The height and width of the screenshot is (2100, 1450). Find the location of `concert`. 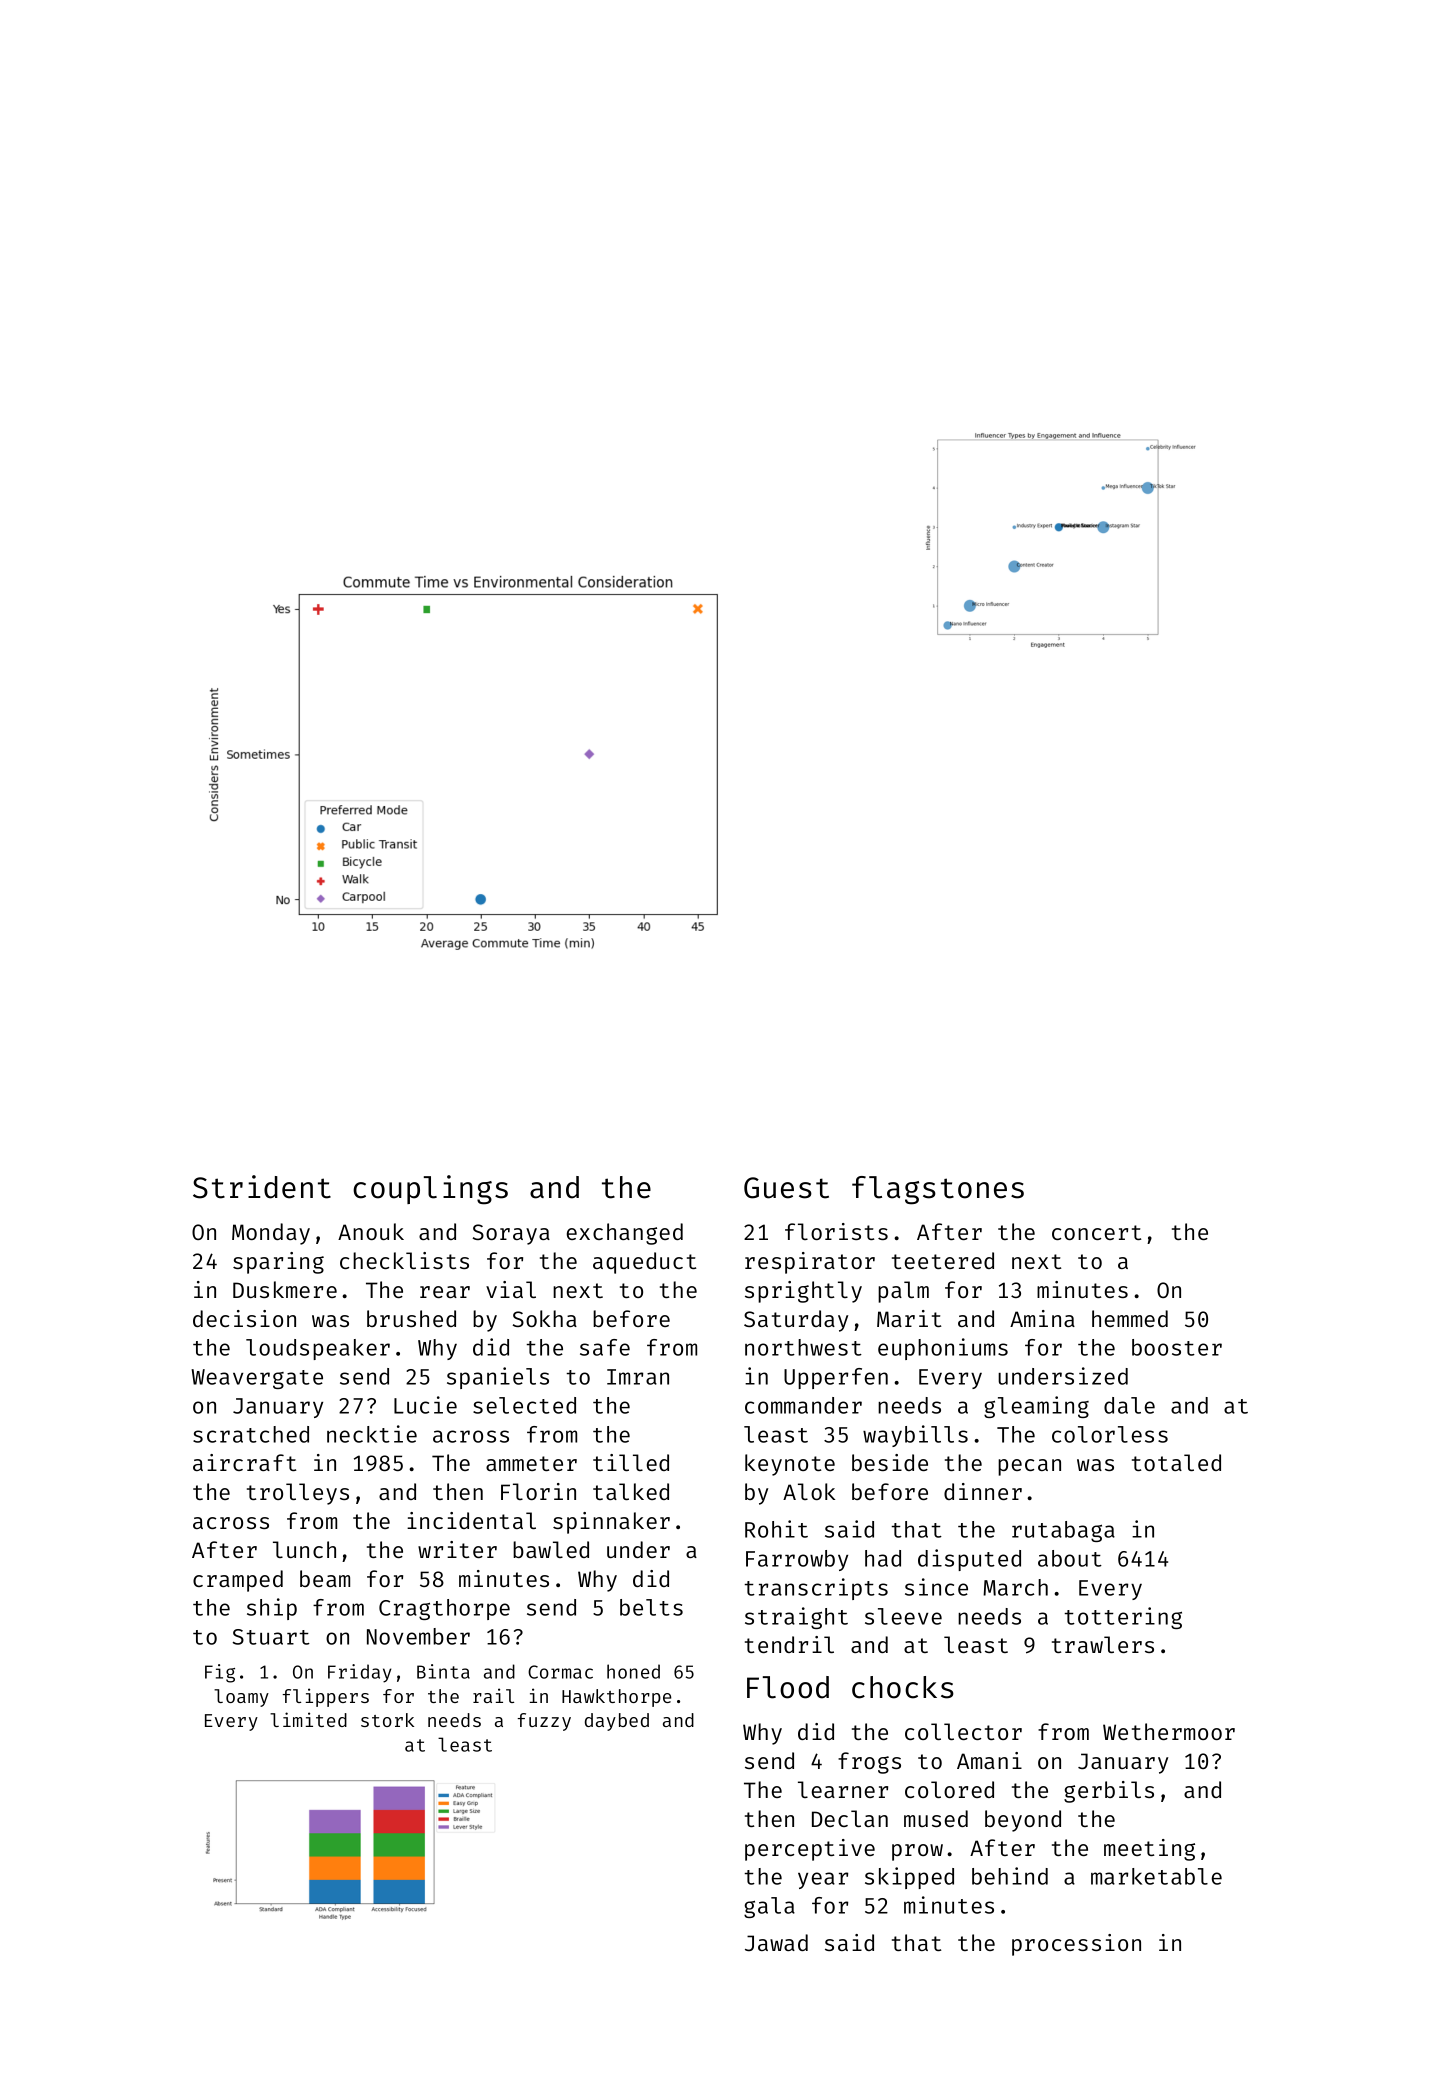

concert is located at coordinates (1096, 1232).
